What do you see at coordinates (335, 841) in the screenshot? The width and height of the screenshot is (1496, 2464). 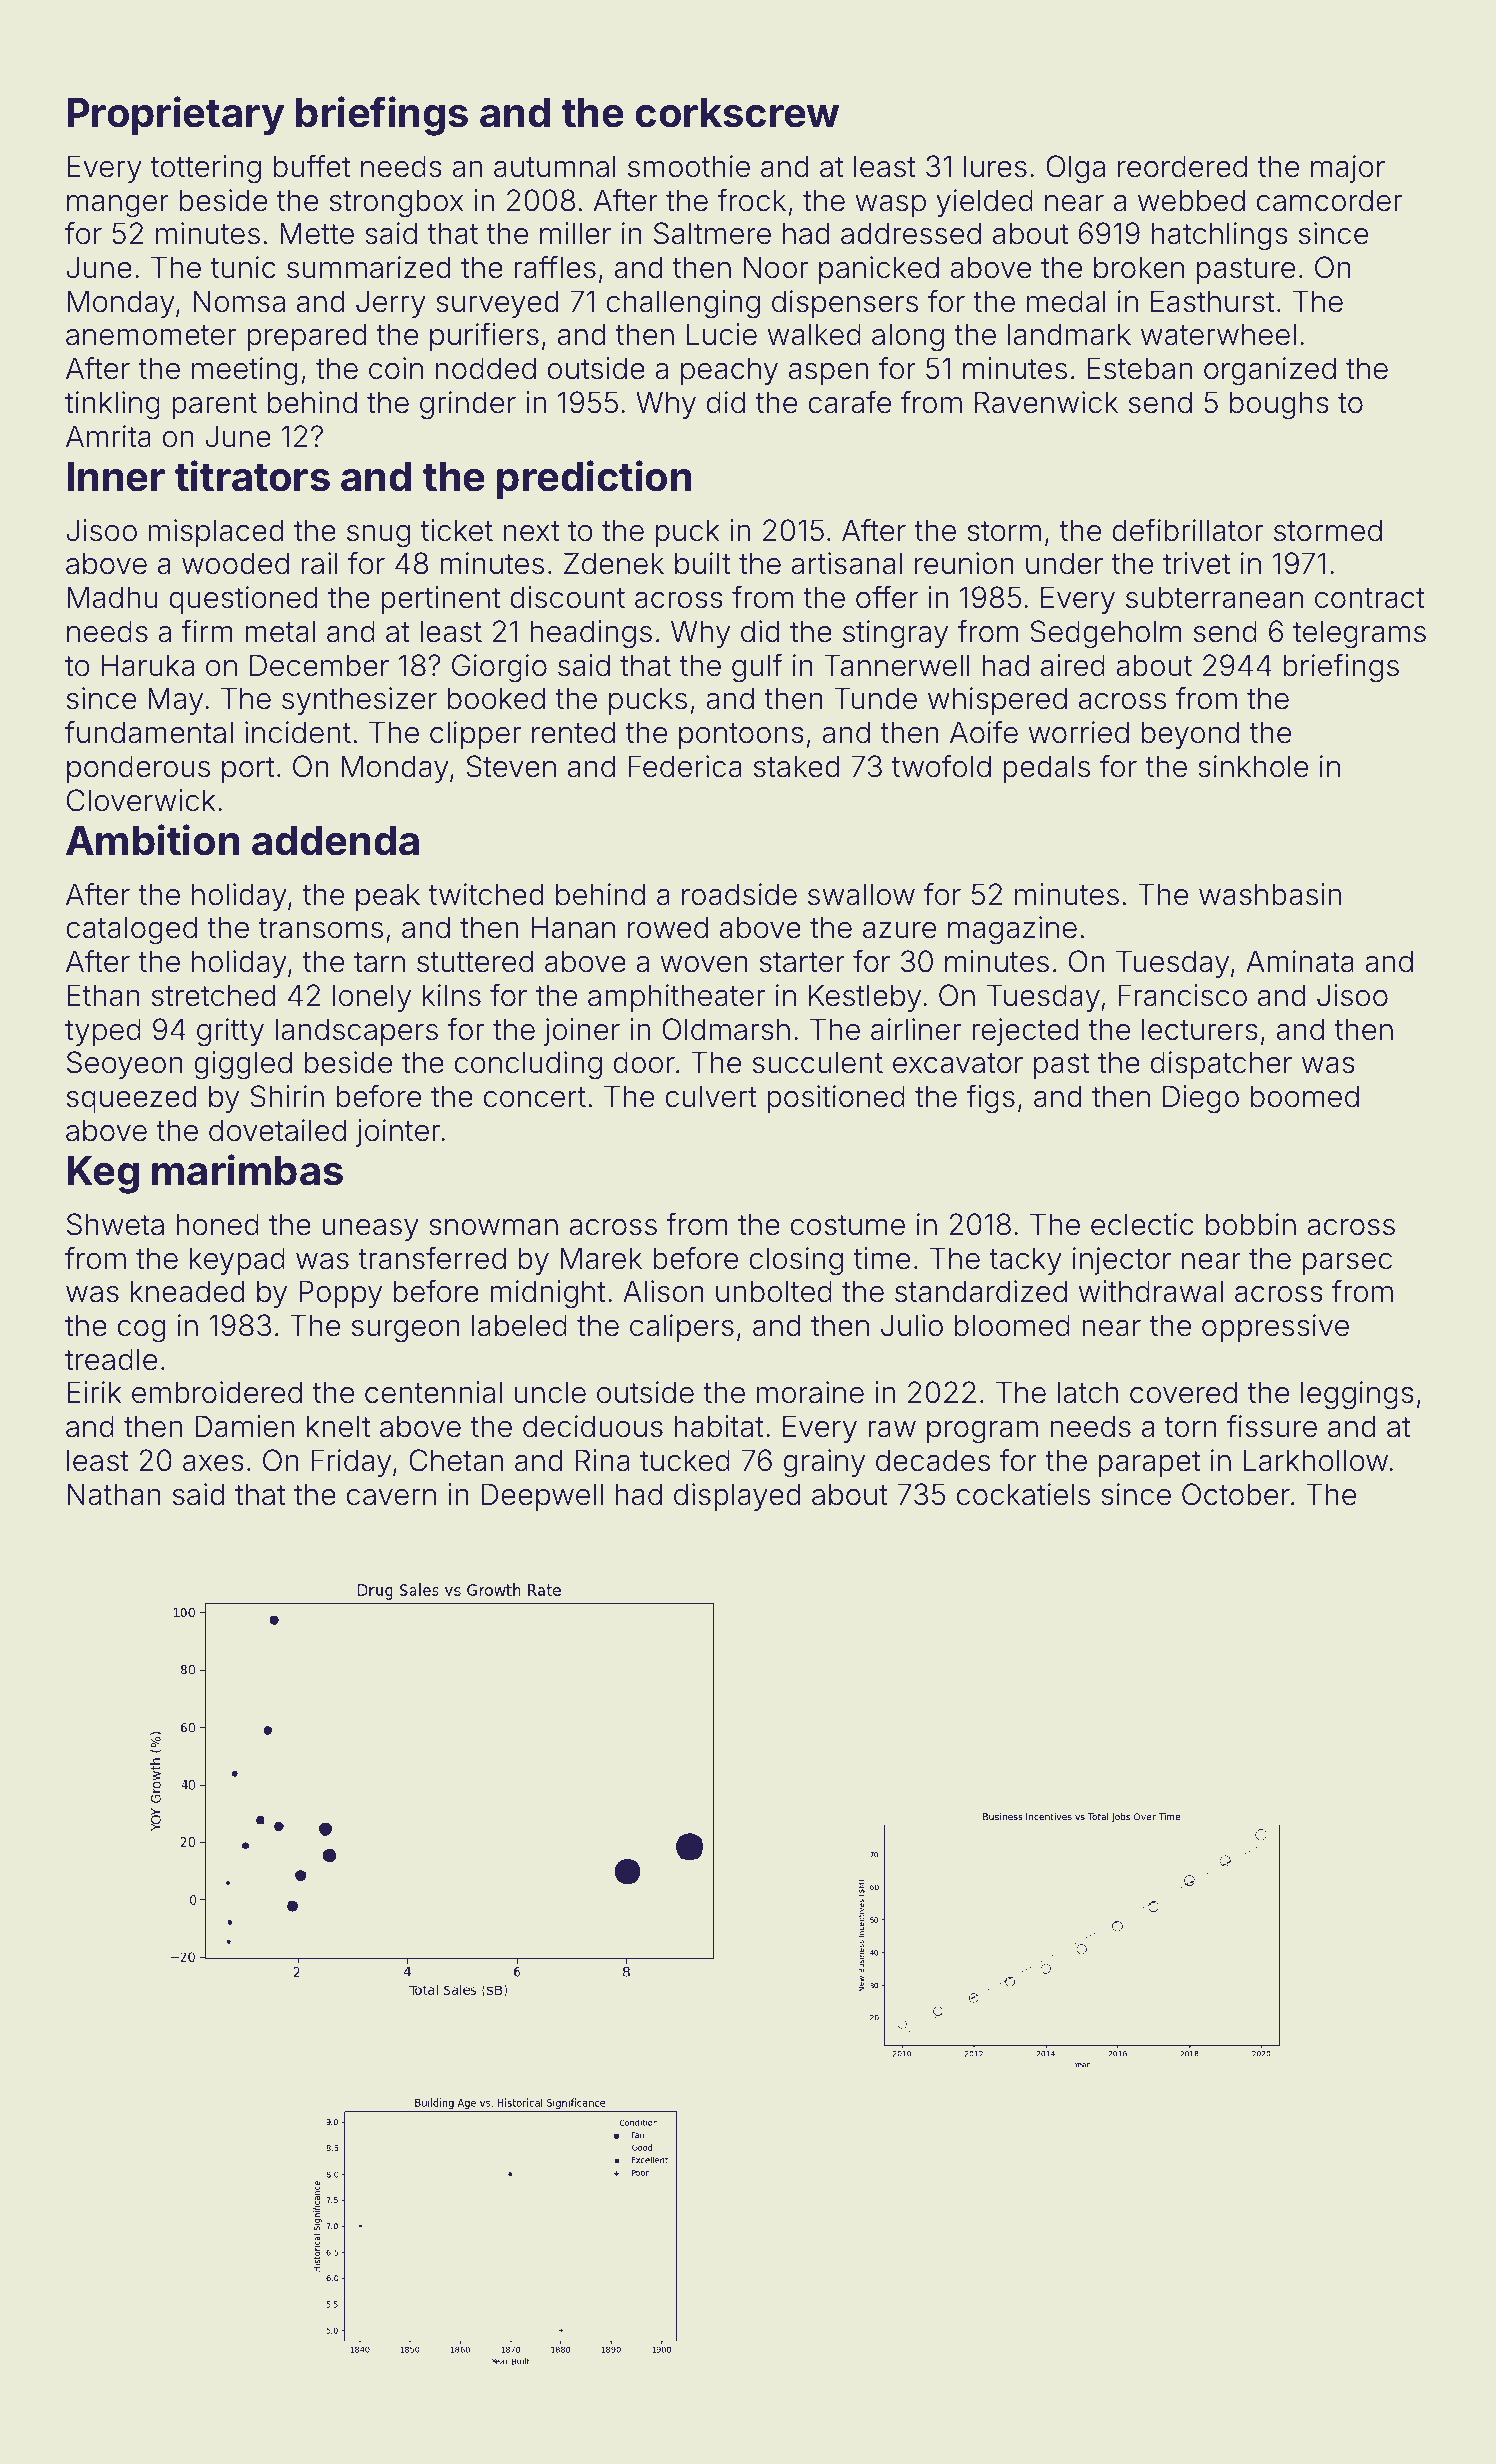 I see `addenda` at bounding box center [335, 841].
